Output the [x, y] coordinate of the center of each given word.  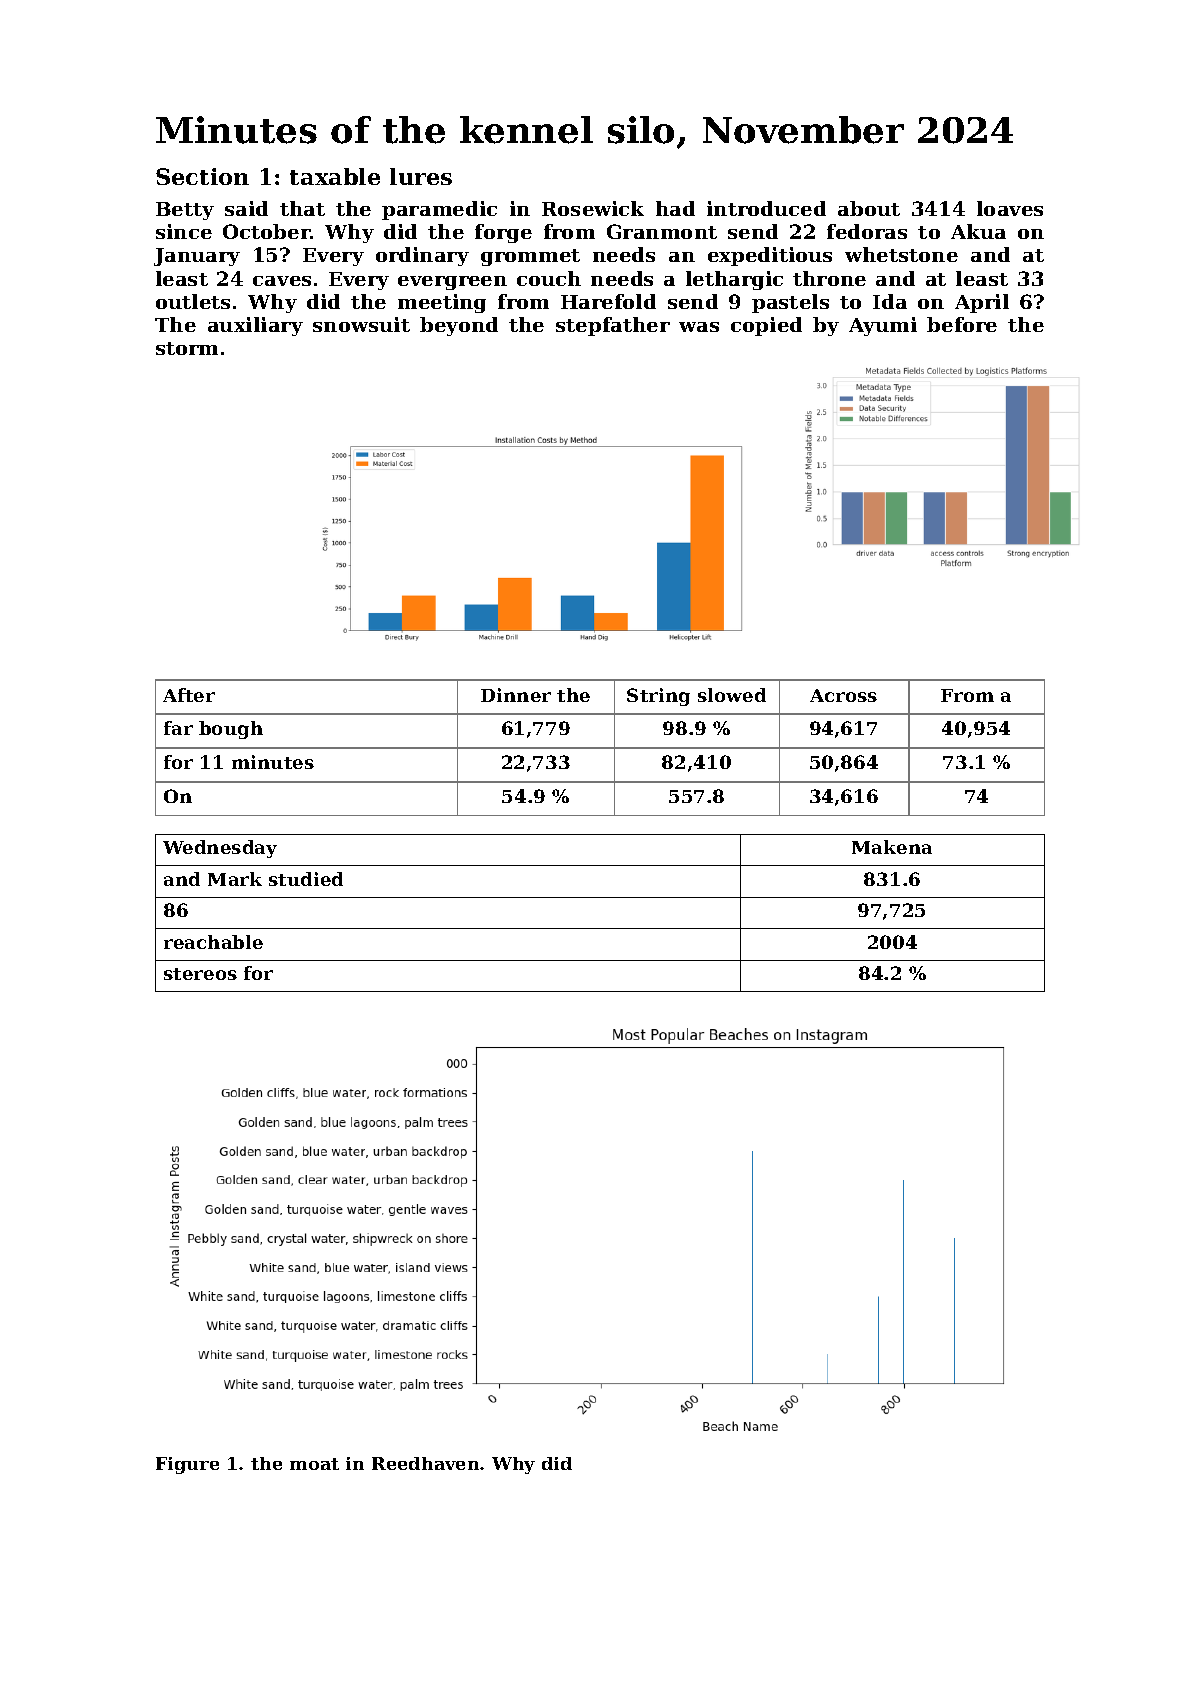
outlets [193, 301]
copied [766, 326]
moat [314, 1464]
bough [231, 730]
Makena [892, 847]
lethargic [734, 280]
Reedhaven [425, 1463]
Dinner [516, 695]
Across [843, 695]
